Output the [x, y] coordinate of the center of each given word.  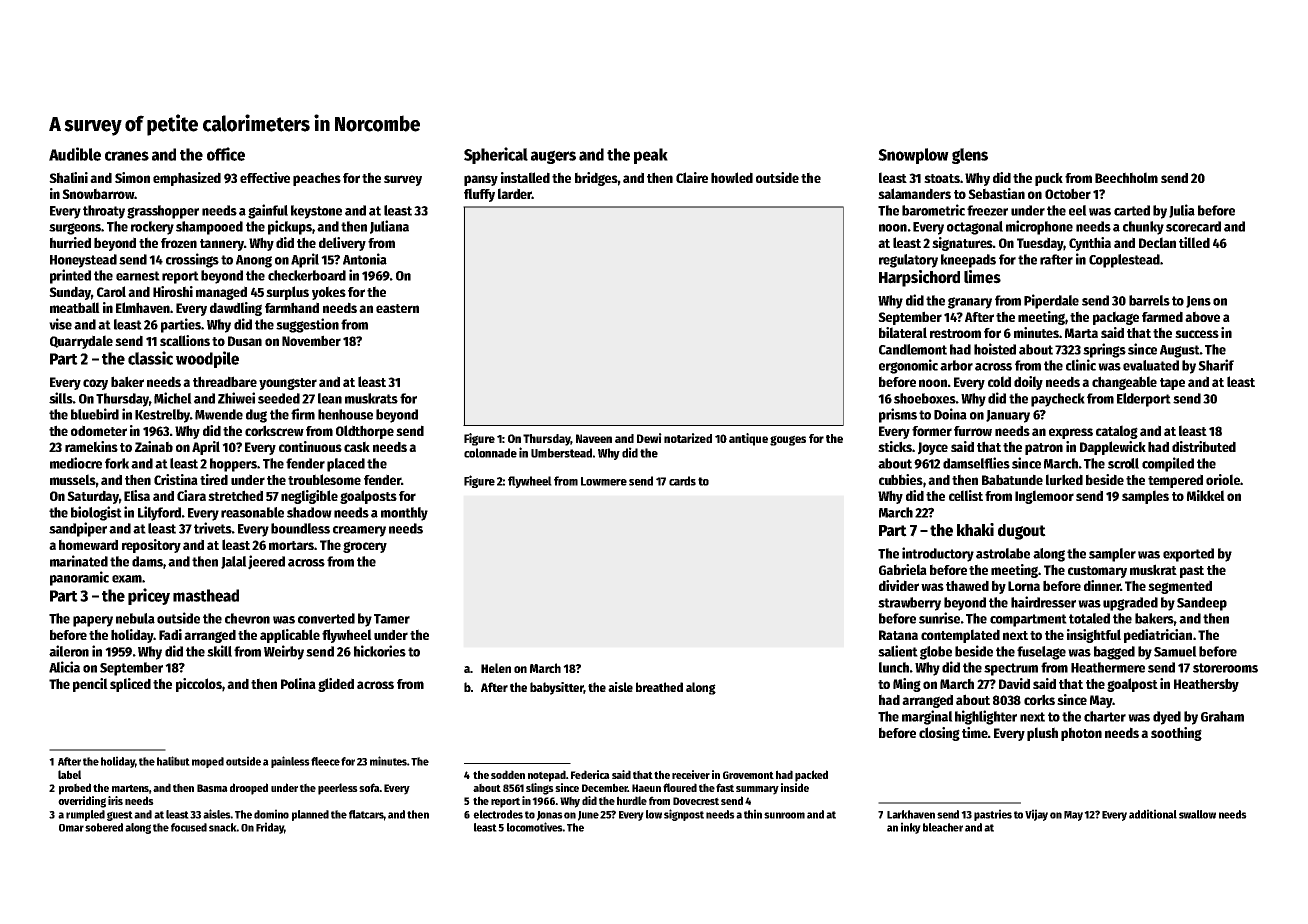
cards [682, 481]
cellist [966, 495]
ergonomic [908, 366]
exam [127, 579]
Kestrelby [162, 416]
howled [732, 177]
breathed [659, 687]
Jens [1198, 302]
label [69, 774]
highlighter [986, 717]
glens [970, 156]
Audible [75, 154]
